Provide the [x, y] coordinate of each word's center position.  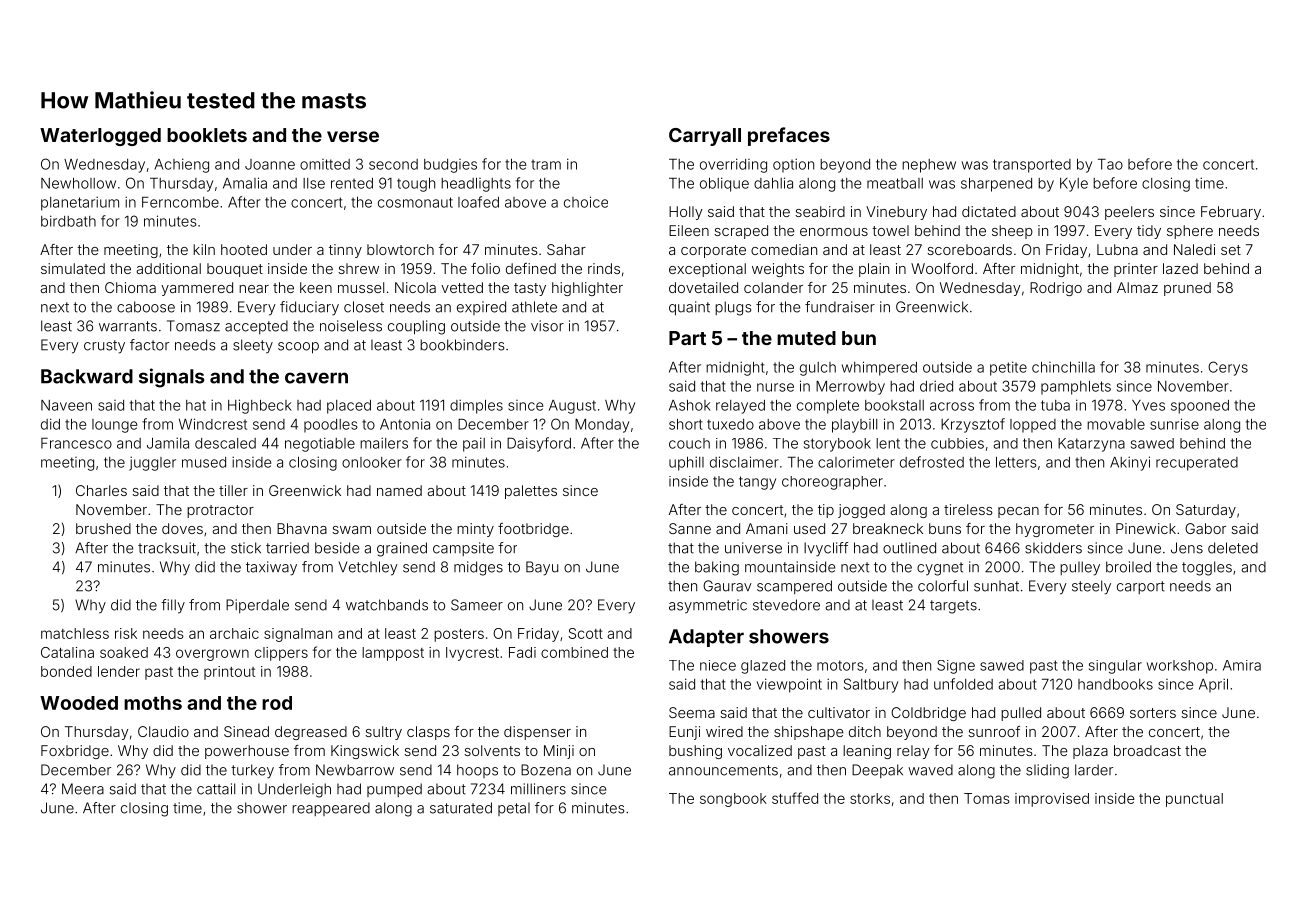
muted [806, 338]
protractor [220, 511]
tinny [345, 251]
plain [874, 270]
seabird [820, 211]
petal [514, 809]
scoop [298, 348]
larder [1094, 770]
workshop [1180, 667]
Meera [83, 789]
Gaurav [727, 586]
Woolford [942, 268]
